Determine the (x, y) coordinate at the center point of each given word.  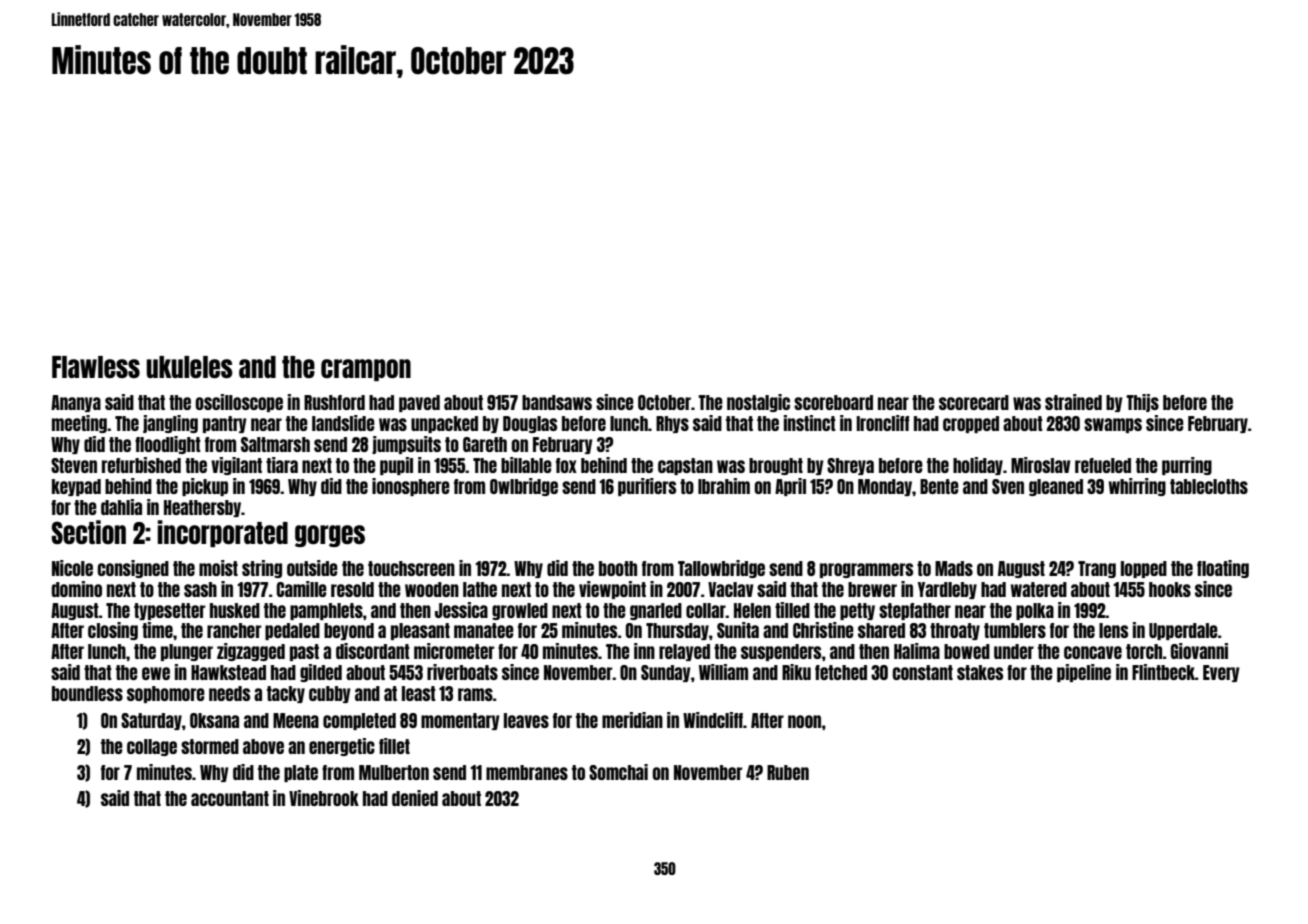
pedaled (292, 631)
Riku (796, 672)
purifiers (647, 487)
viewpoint (612, 590)
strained (1073, 402)
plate (301, 773)
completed (359, 721)
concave (1093, 652)
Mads (954, 568)
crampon (366, 370)
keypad (76, 487)
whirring (1137, 487)
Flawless (96, 367)
